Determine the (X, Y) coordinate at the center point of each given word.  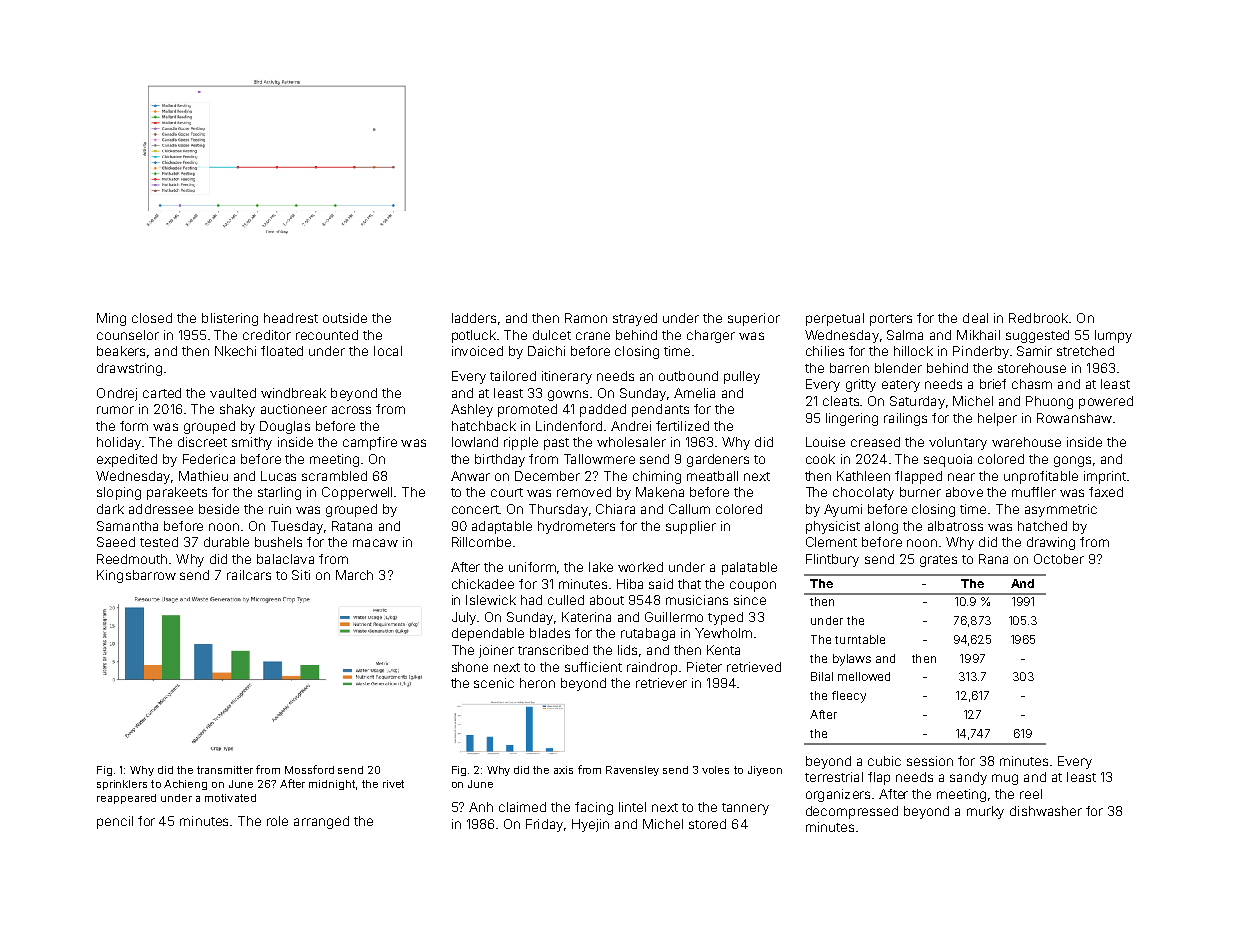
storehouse (1032, 368)
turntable (860, 639)
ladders (474, 318)
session (930, 761)
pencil (115, 822)
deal (975, 318)
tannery (745, 809)
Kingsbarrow (136, 576)
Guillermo (674, 617)
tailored (513, 376)
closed (152, 318)
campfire (370, 443)
